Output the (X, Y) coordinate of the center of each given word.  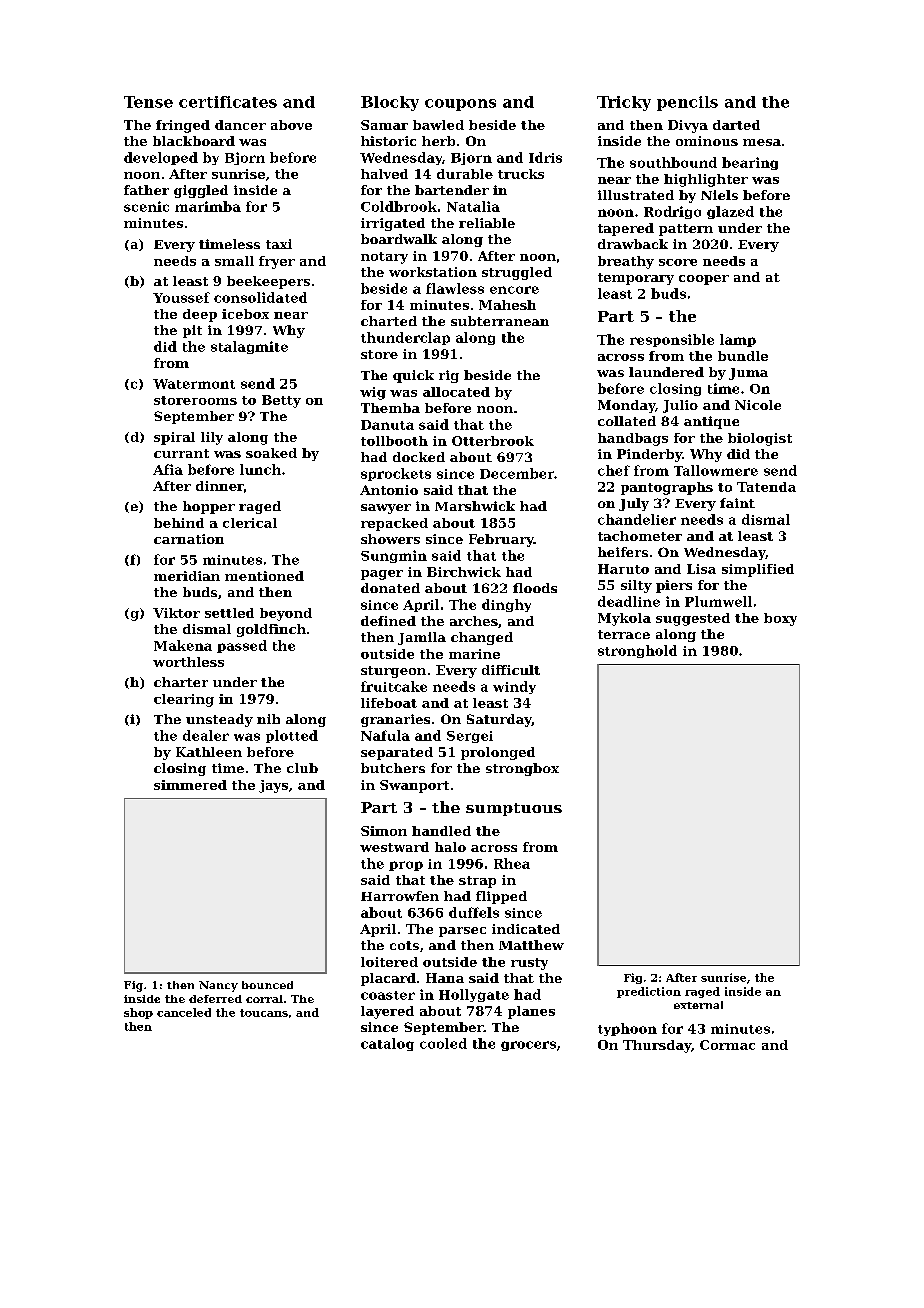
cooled (443, 1043)
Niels (719, 195)
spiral (174, 438)
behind (179, 523)
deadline (629, 601)
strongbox (522, 769)
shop (138, 1013)
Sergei (470, 737)
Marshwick (475, 506)
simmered (190, 785)
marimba (208, 206)
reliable (487, 223)
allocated (456, 392)
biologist (760, 439)
